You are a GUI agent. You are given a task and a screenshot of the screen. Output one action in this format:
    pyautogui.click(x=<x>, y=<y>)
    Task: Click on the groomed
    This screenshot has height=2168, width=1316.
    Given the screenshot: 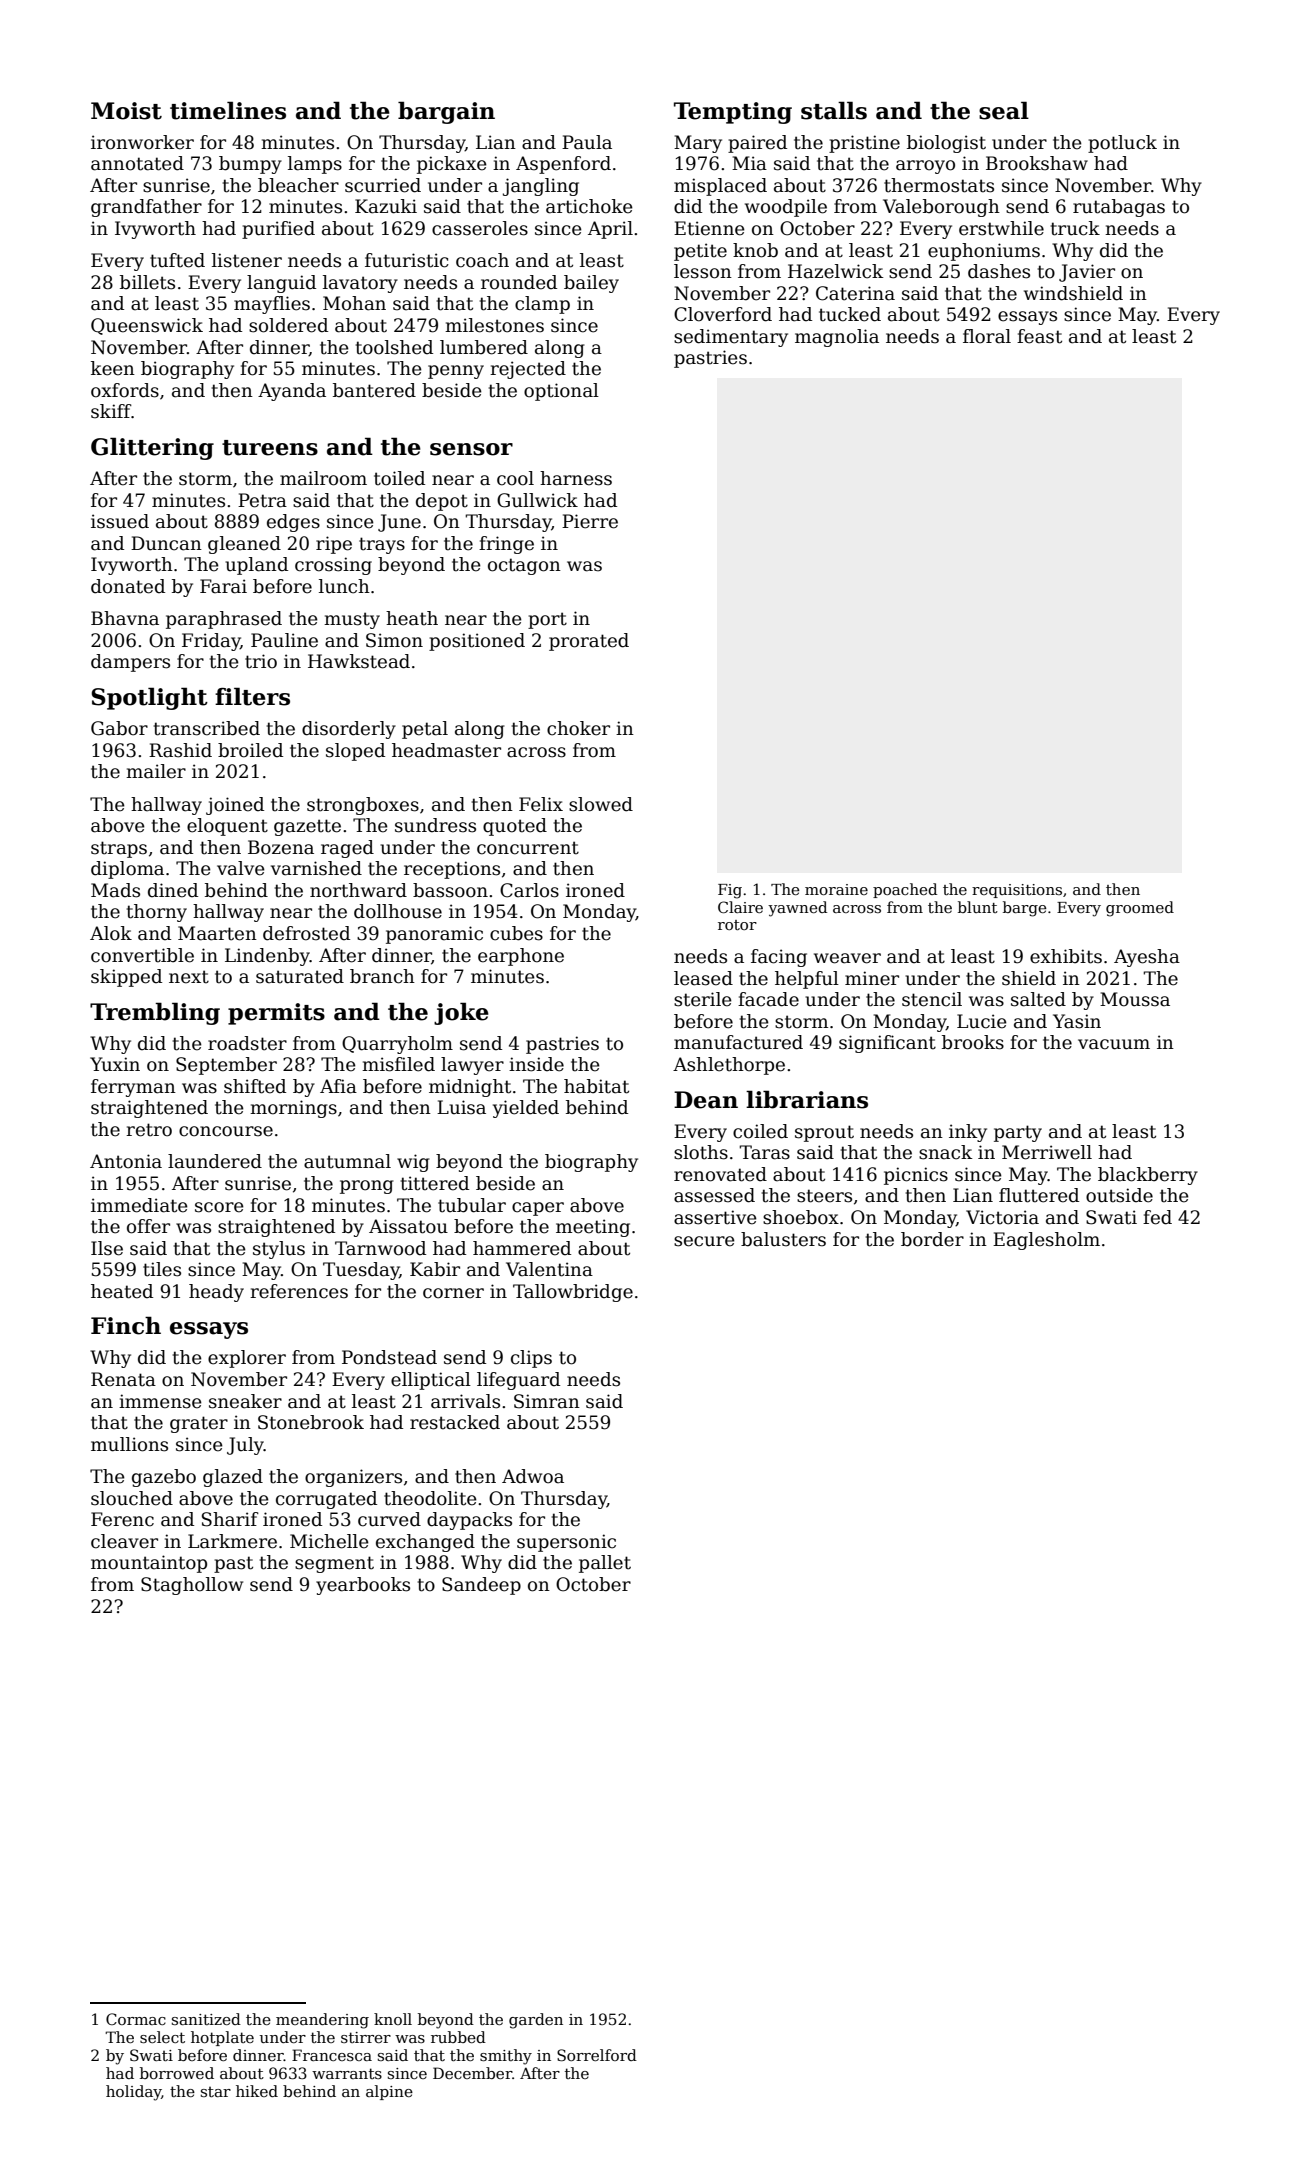 What is the action you would take?
    pyautogui.click(x=1140, y=909)
